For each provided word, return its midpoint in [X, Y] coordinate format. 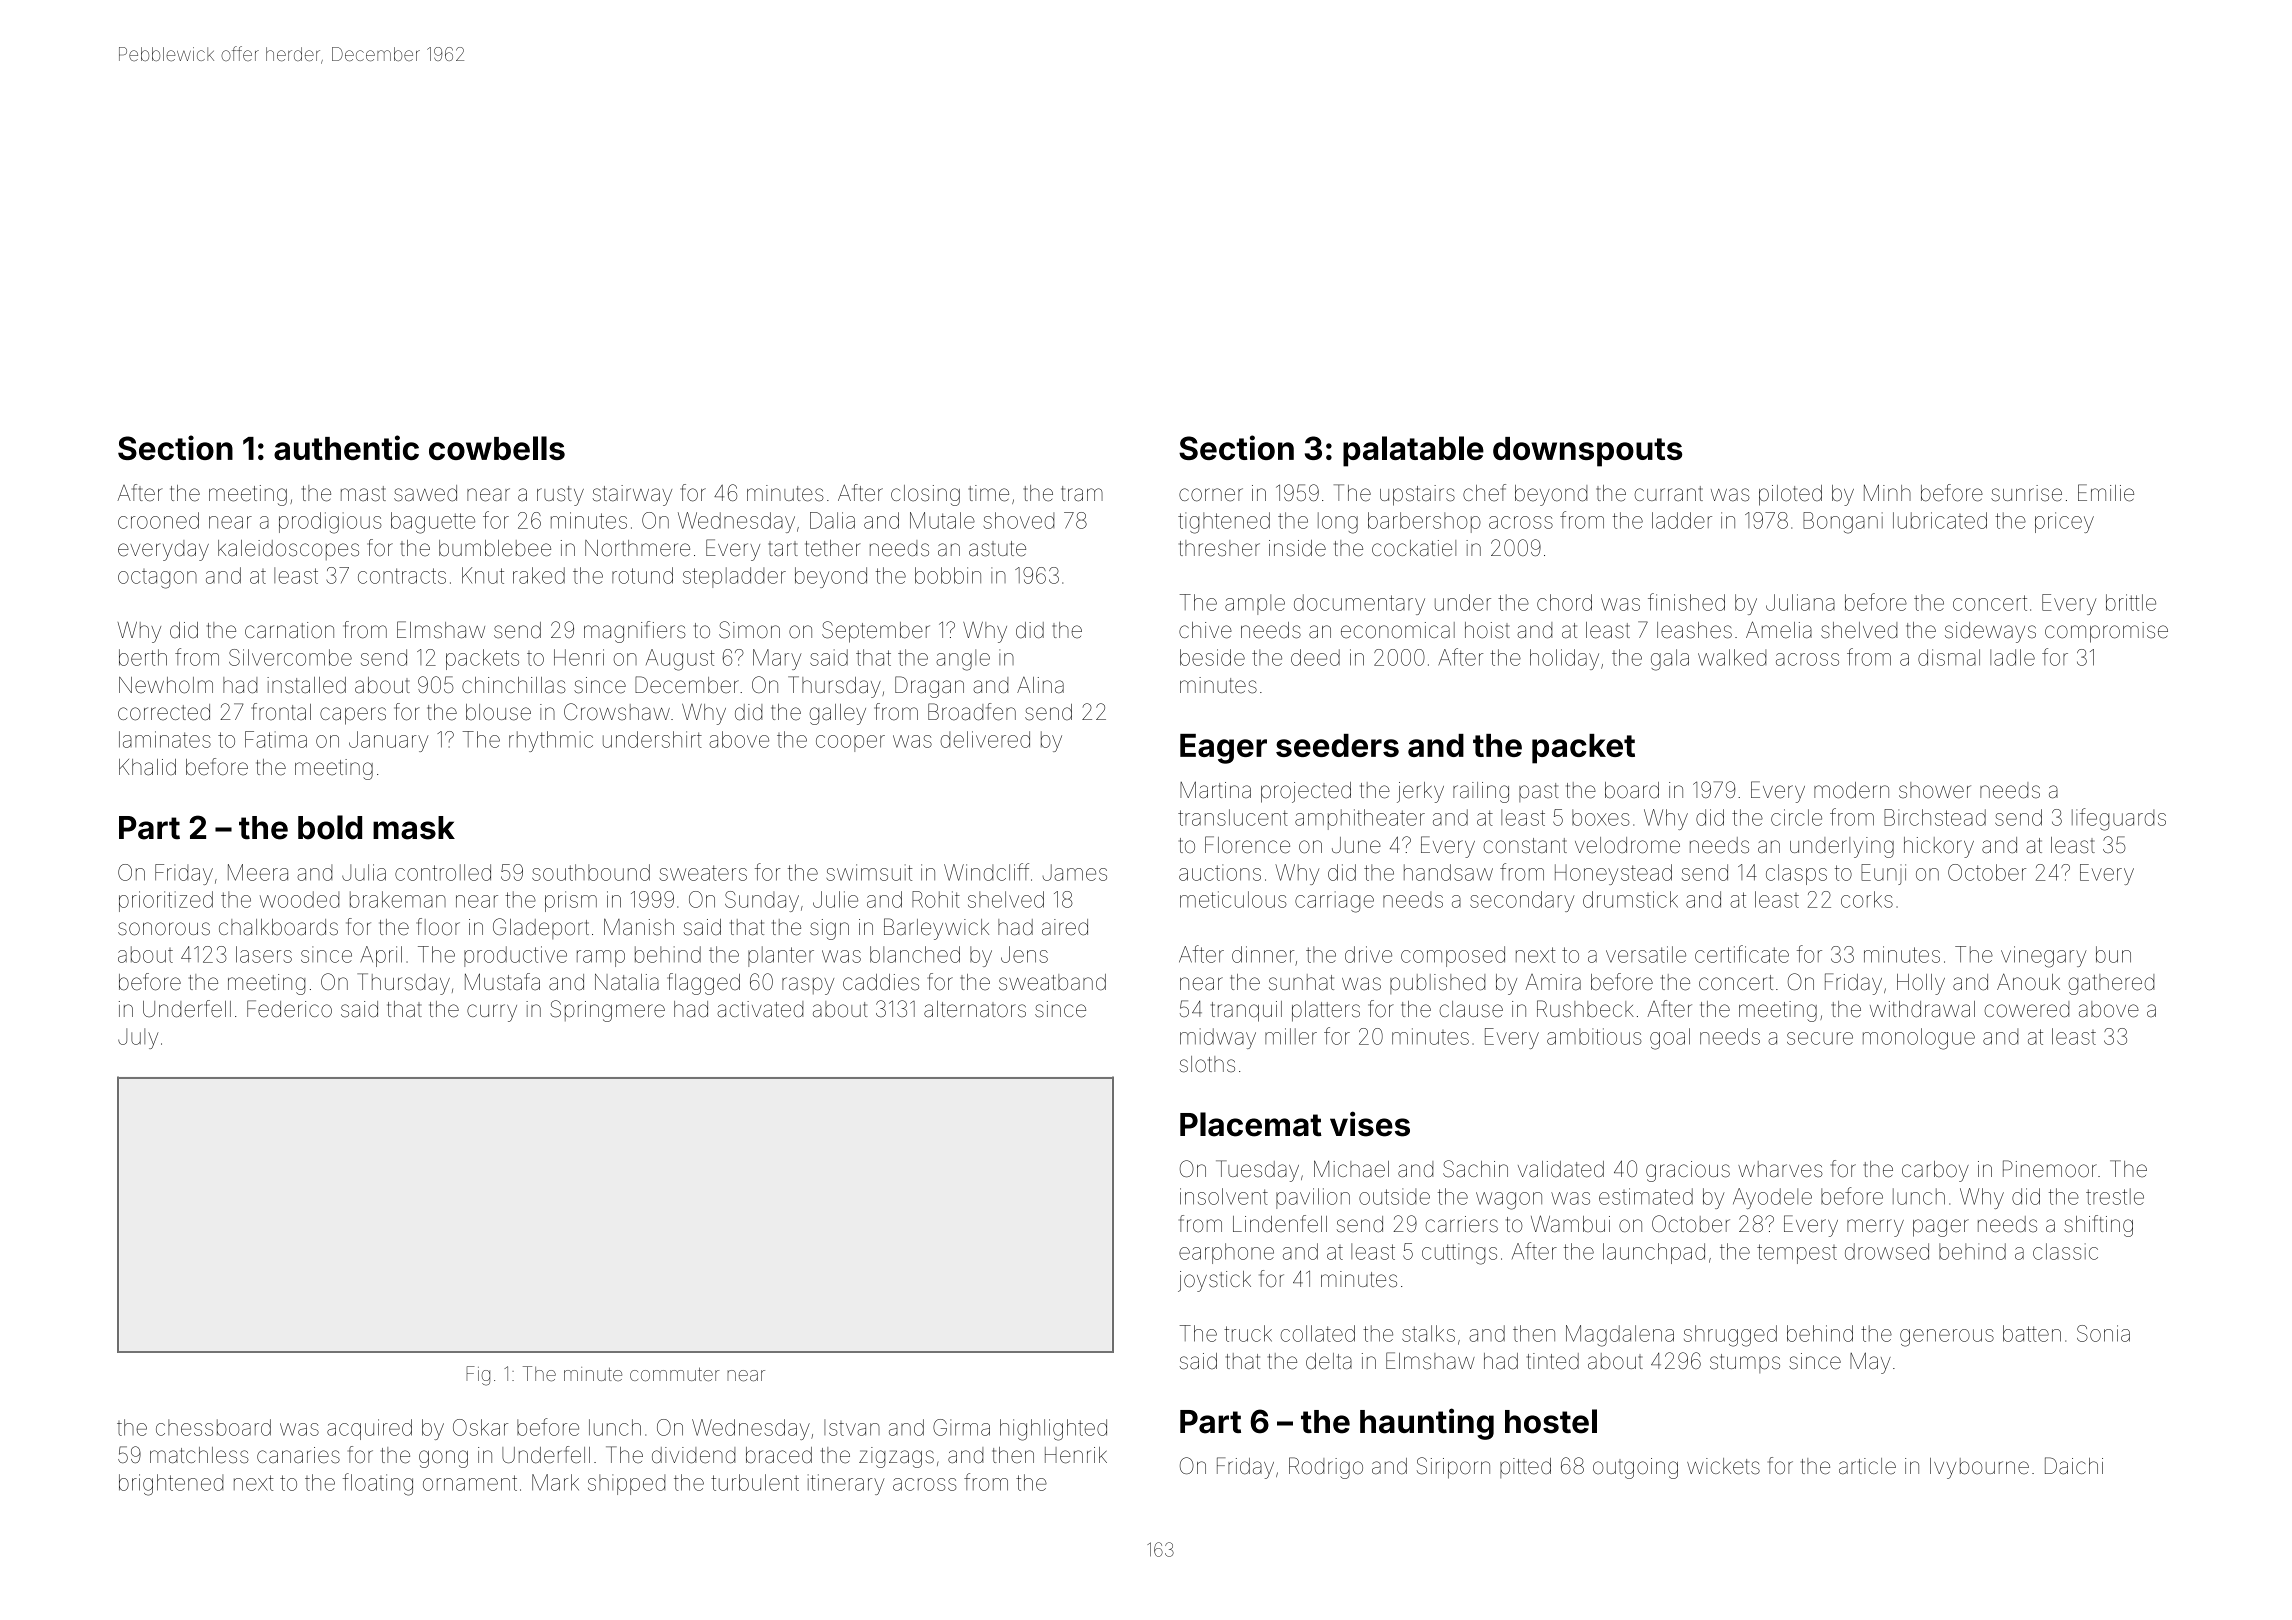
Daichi [2074, 1466]
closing [925, 495]
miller [1291, 1036]
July [138, 1038]
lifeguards [2119, 819]
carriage [1334, 902]
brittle [2131, 602]
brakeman [398, 899]
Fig [478, 1376]
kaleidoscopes [288, 550]
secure [1820, 1038]
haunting [1427, 1424]
